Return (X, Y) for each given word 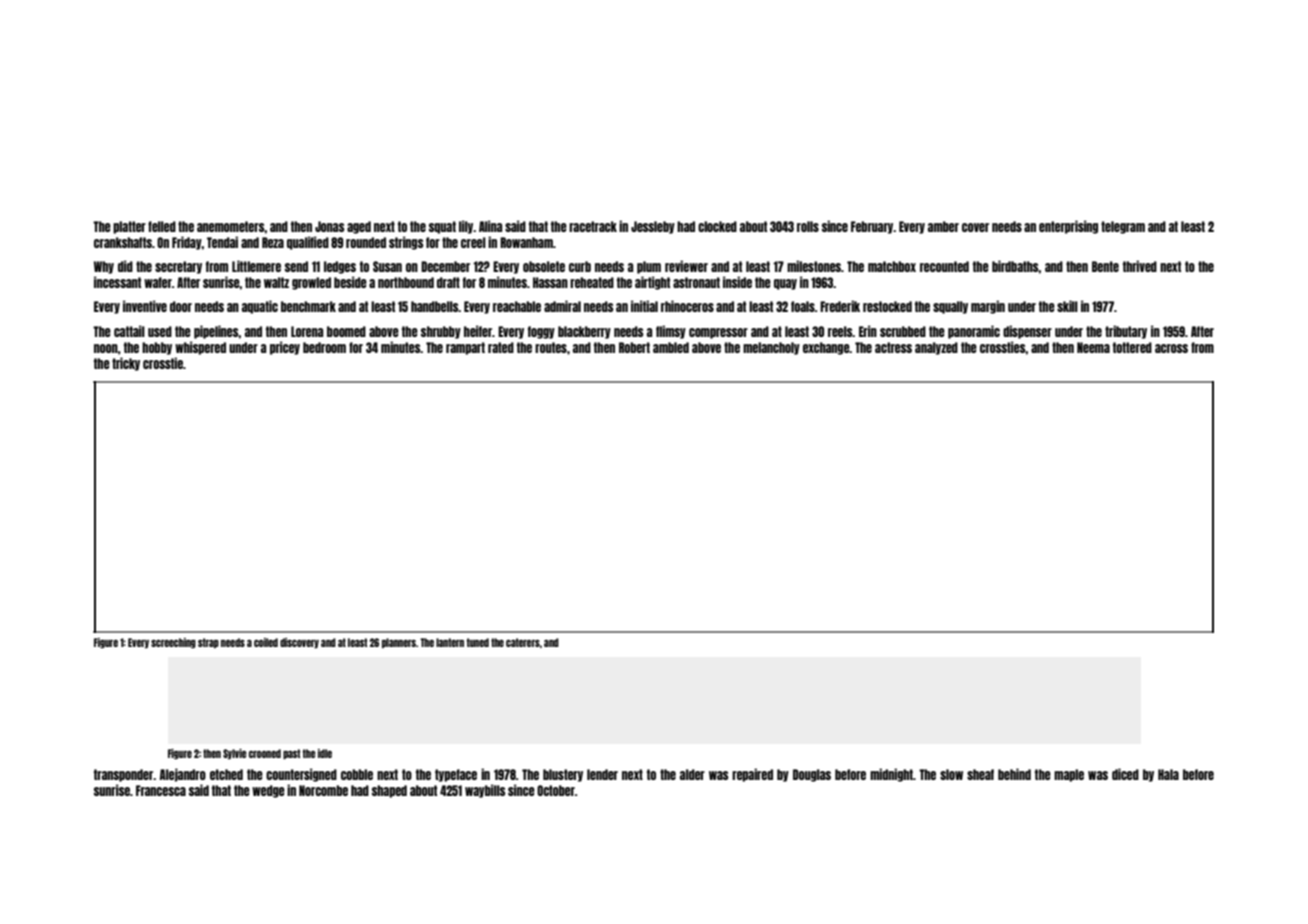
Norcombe (323, 790)
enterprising (1068, 227)
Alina (490, 226)
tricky (126, 364)
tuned (477, 642)
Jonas (329, 226)
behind (1014, 774)
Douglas (812, 775)
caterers (523, 642)
